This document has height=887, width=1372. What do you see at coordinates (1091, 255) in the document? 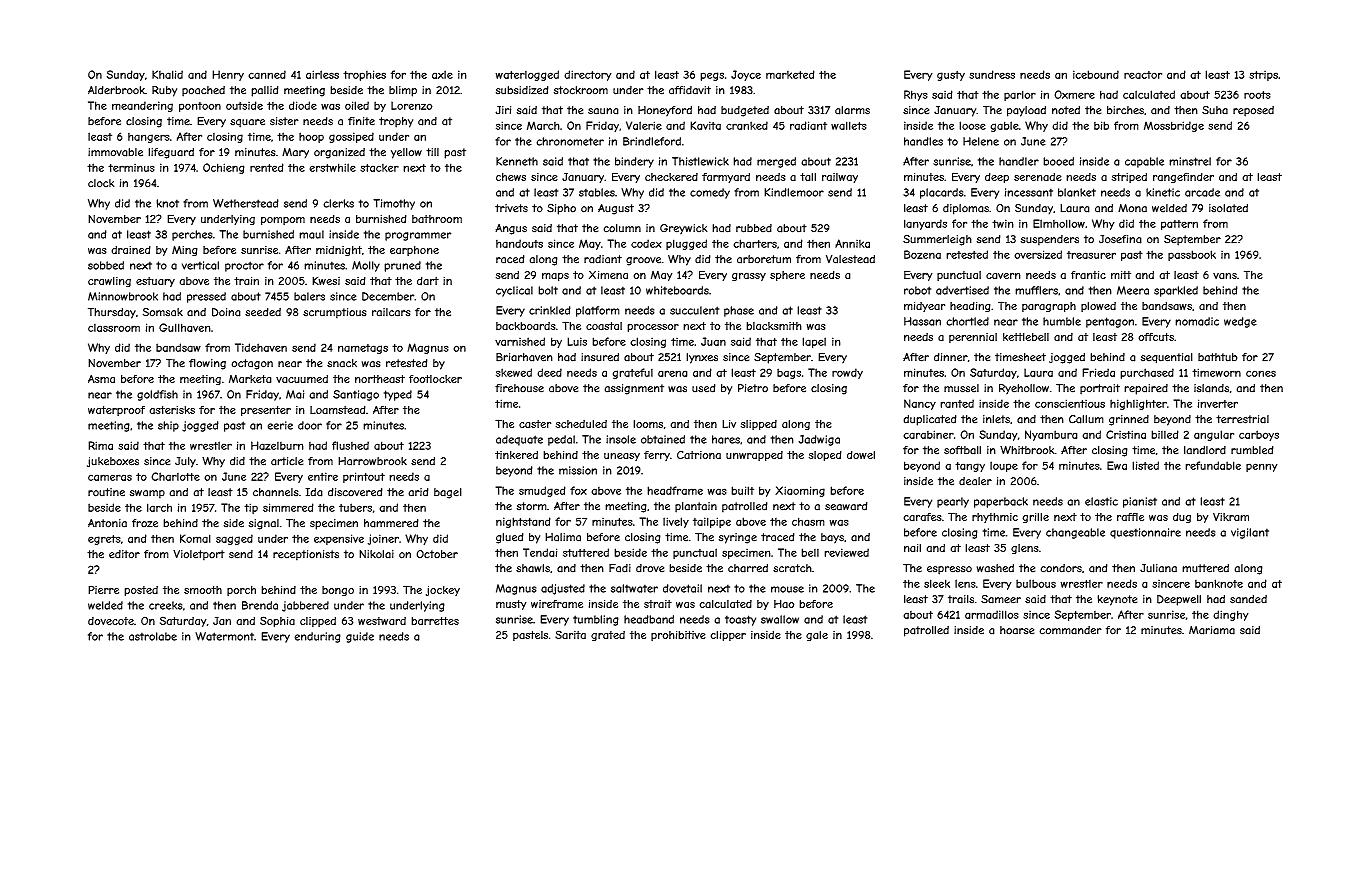
I see `treasurer` at bounding box center [1091, 255].
